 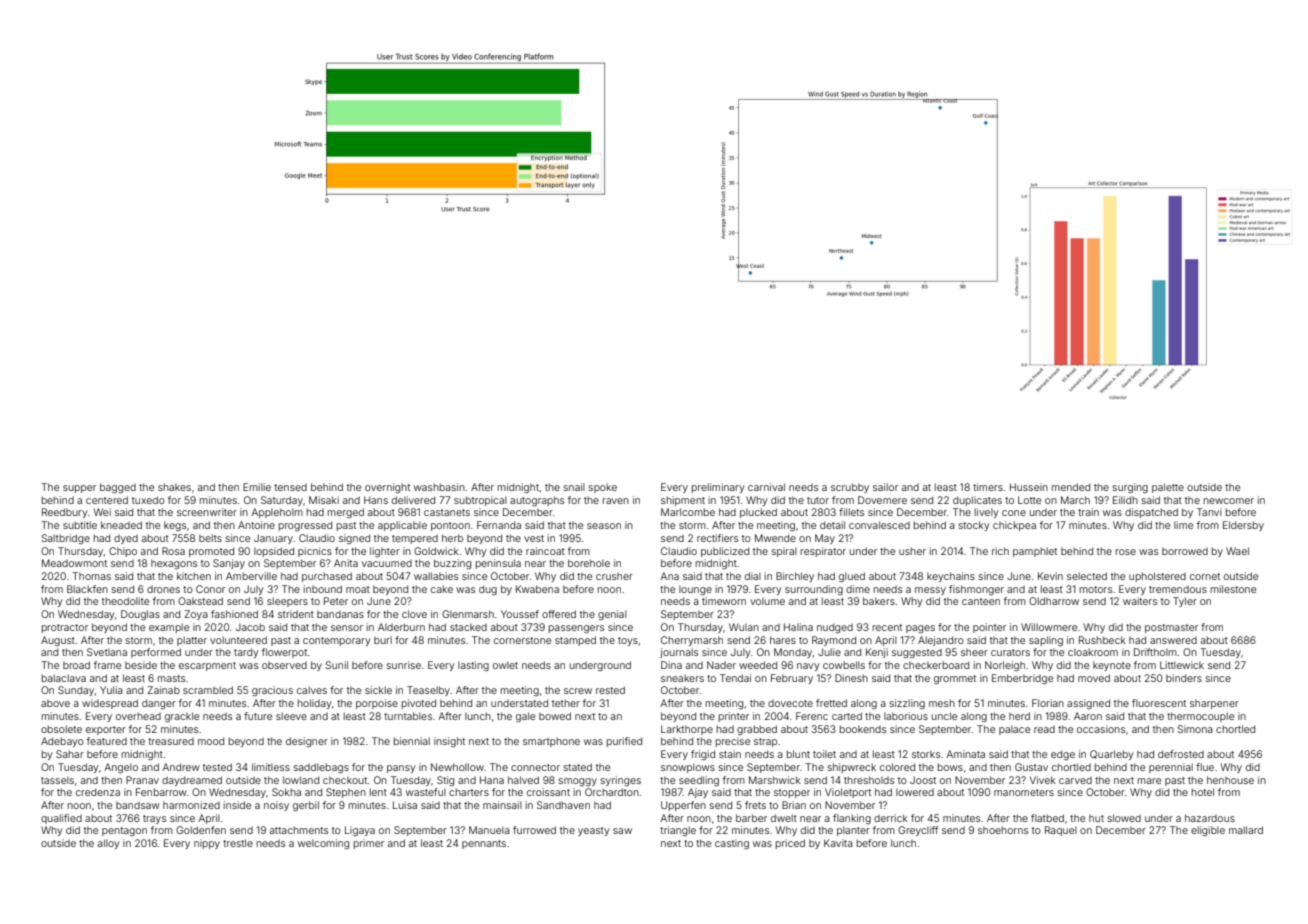 I want to click on Anita, so click(x=346, y=563).
